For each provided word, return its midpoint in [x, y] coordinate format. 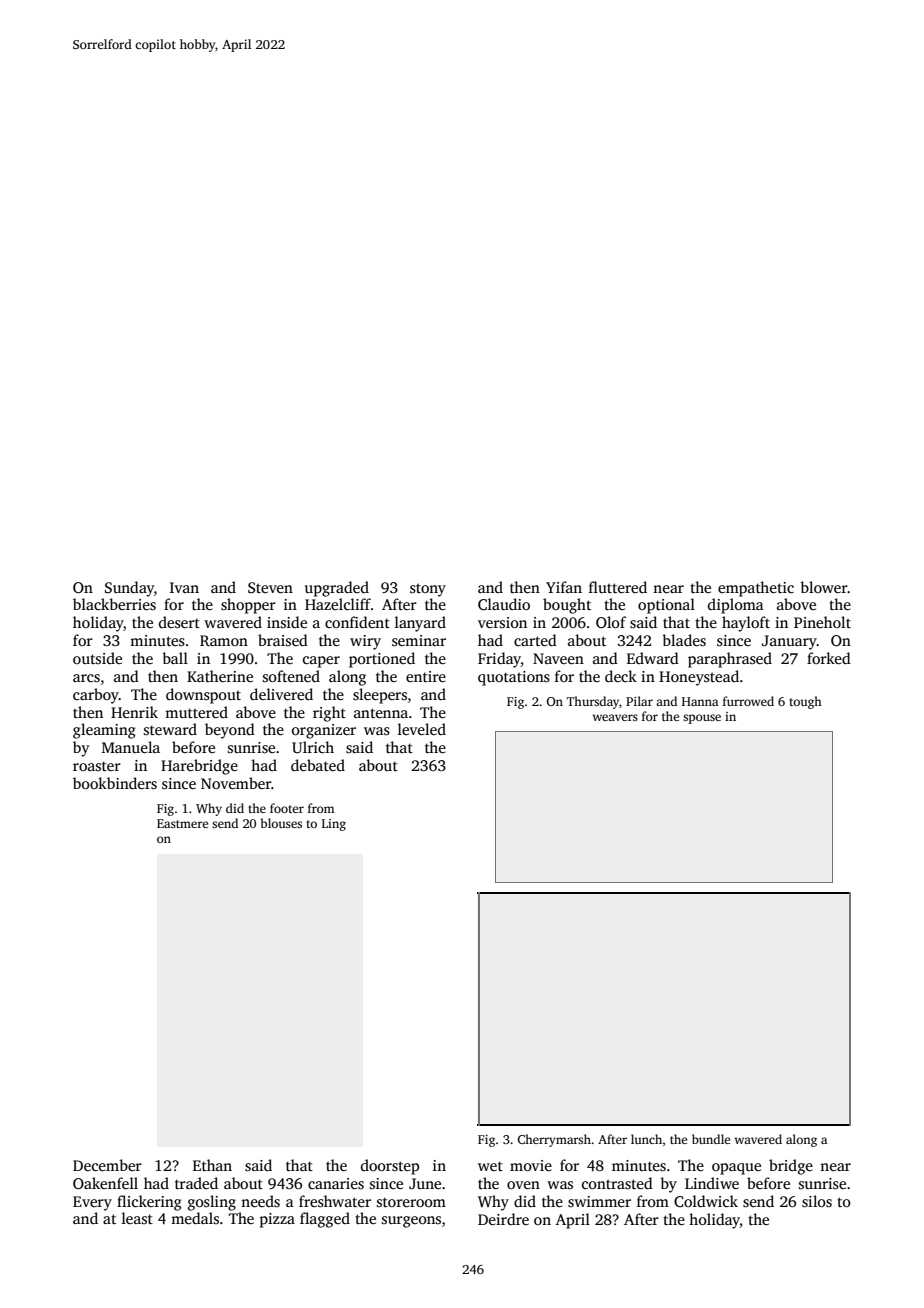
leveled [422, 729]
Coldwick [706, 1201]
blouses [281, 823]
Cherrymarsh [554, 1140]
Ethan [212, 1165]
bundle [711, 1139]
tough [805, 702]
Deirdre [503, 1219]
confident [357, 622]
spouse [702, 719]
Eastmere [182, 823]
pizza [277, 1220]
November [236, 783]
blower [824, 587]
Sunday [129, 589]
